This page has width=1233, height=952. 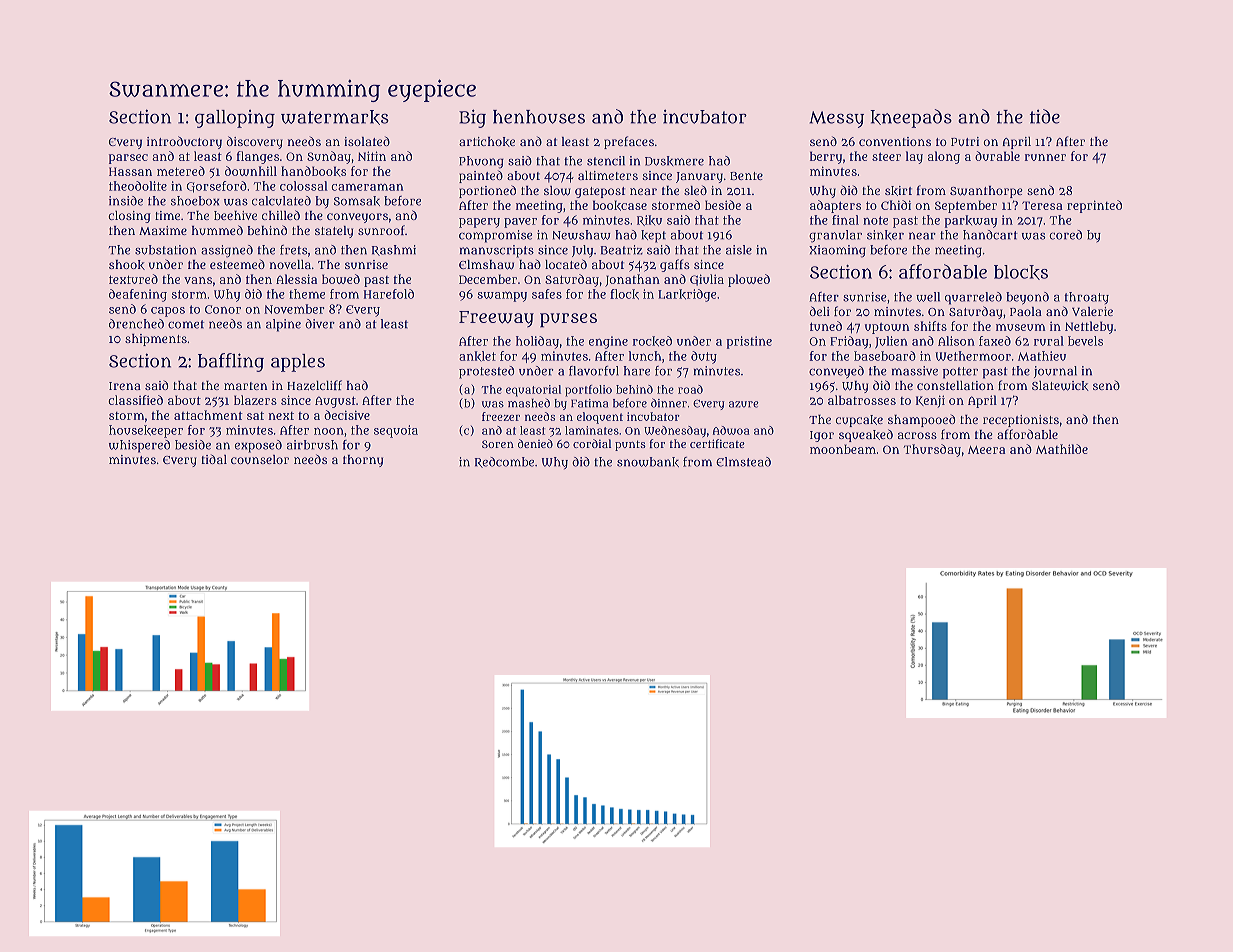 What do you see at coordinates (648, 462) in the page?
I see `snowbank` at bounding box center [648, 462].
